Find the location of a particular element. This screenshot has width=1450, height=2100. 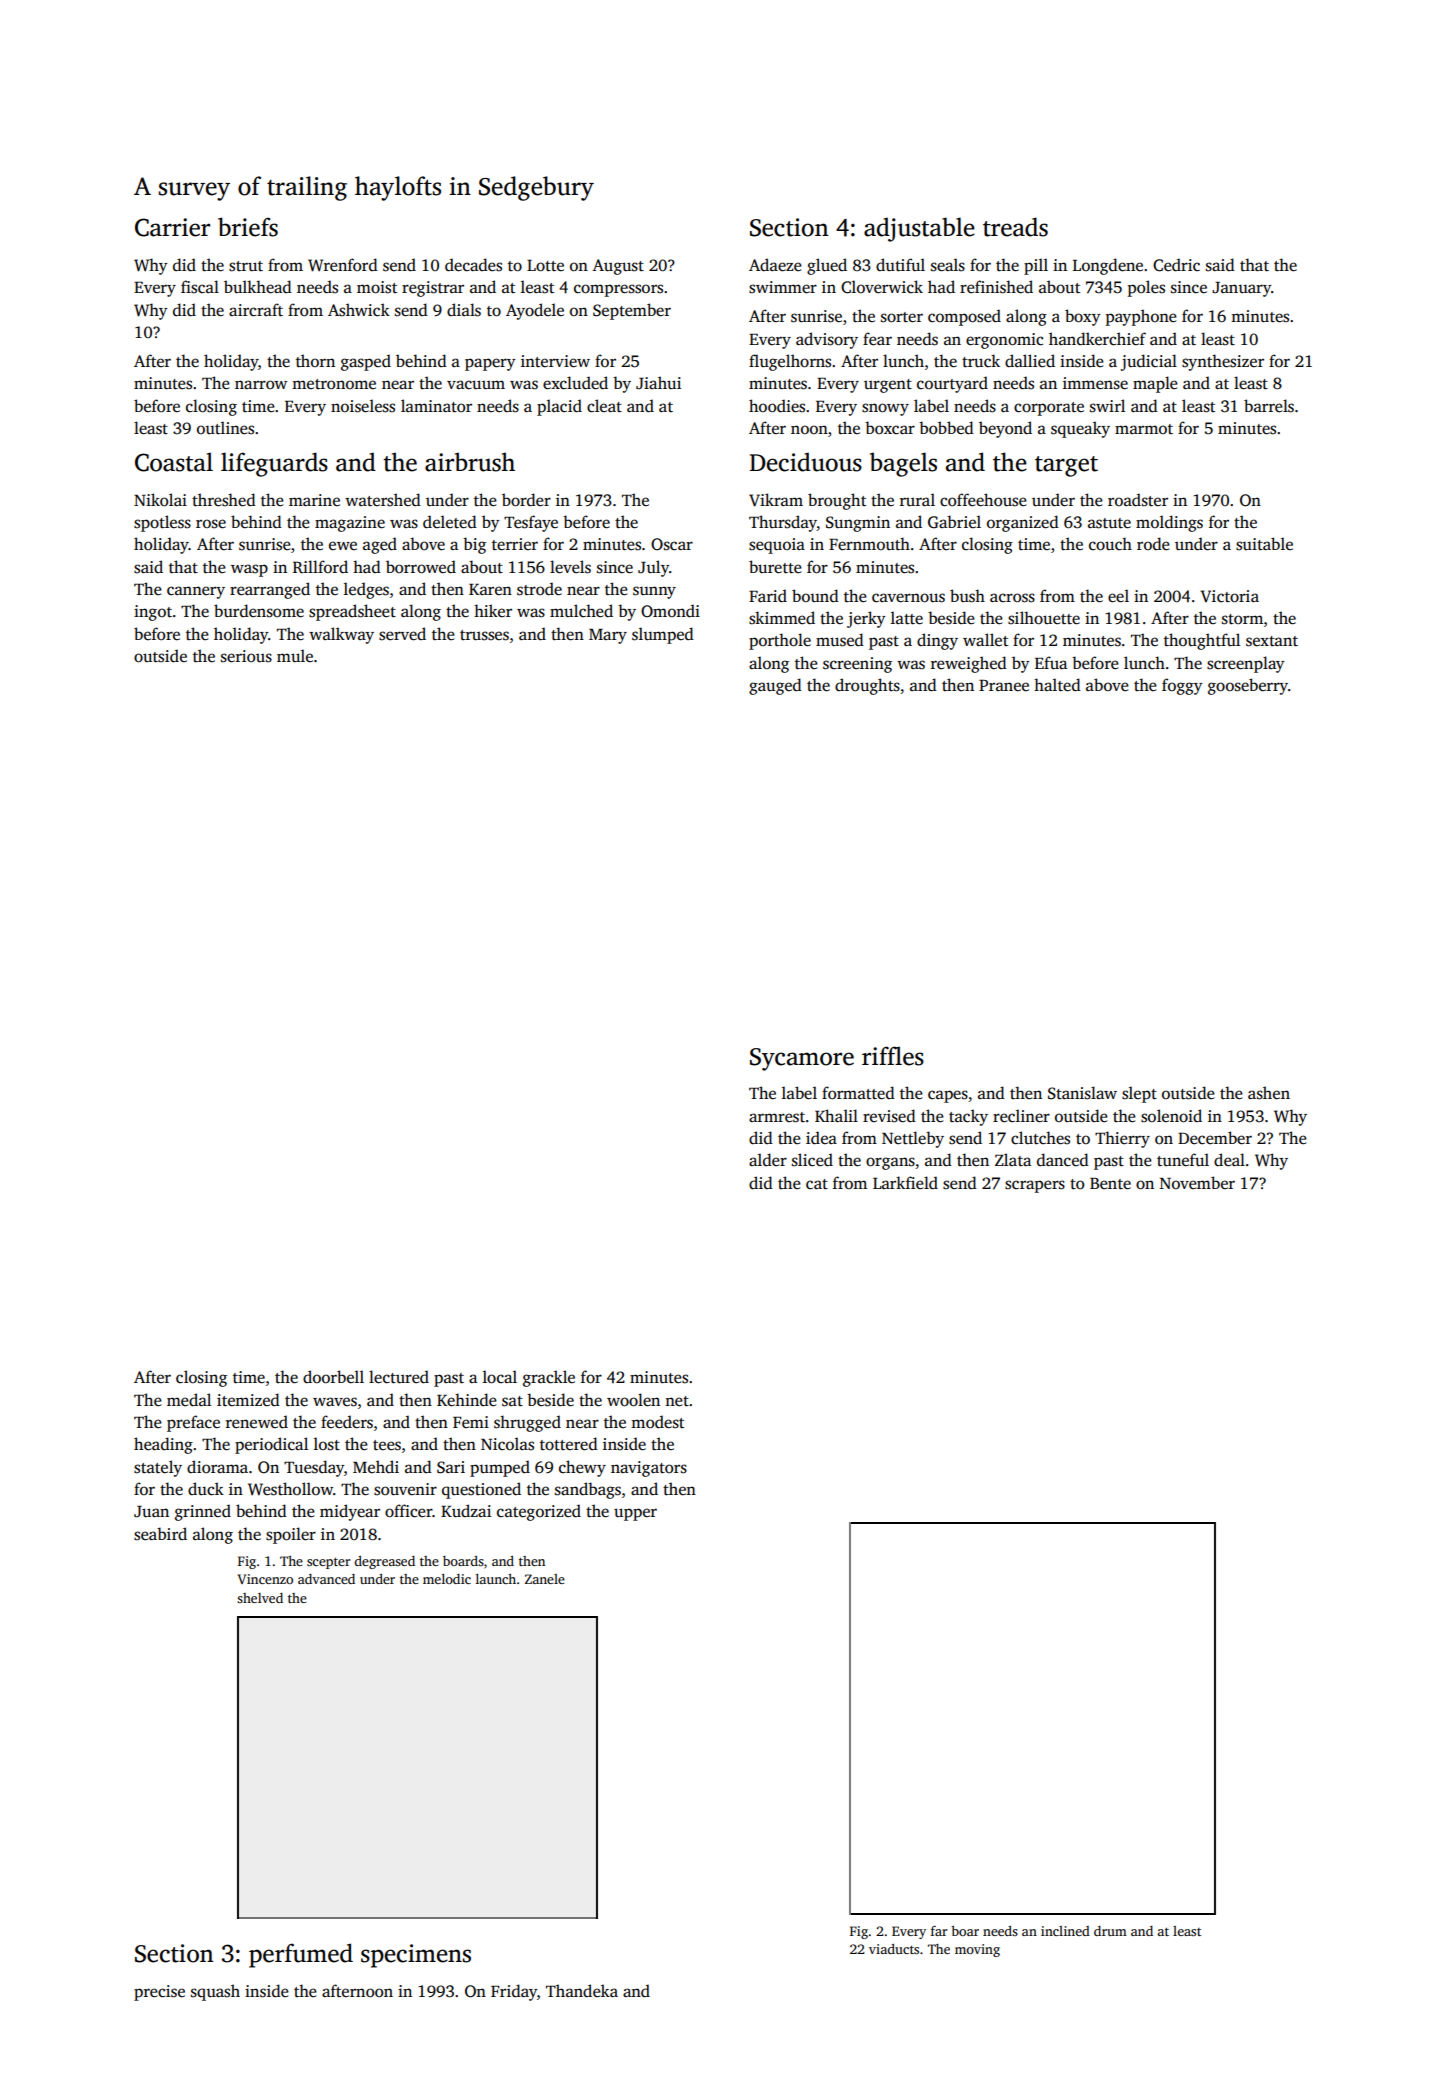

spreadsheet is located at coordinates (352, 612).
